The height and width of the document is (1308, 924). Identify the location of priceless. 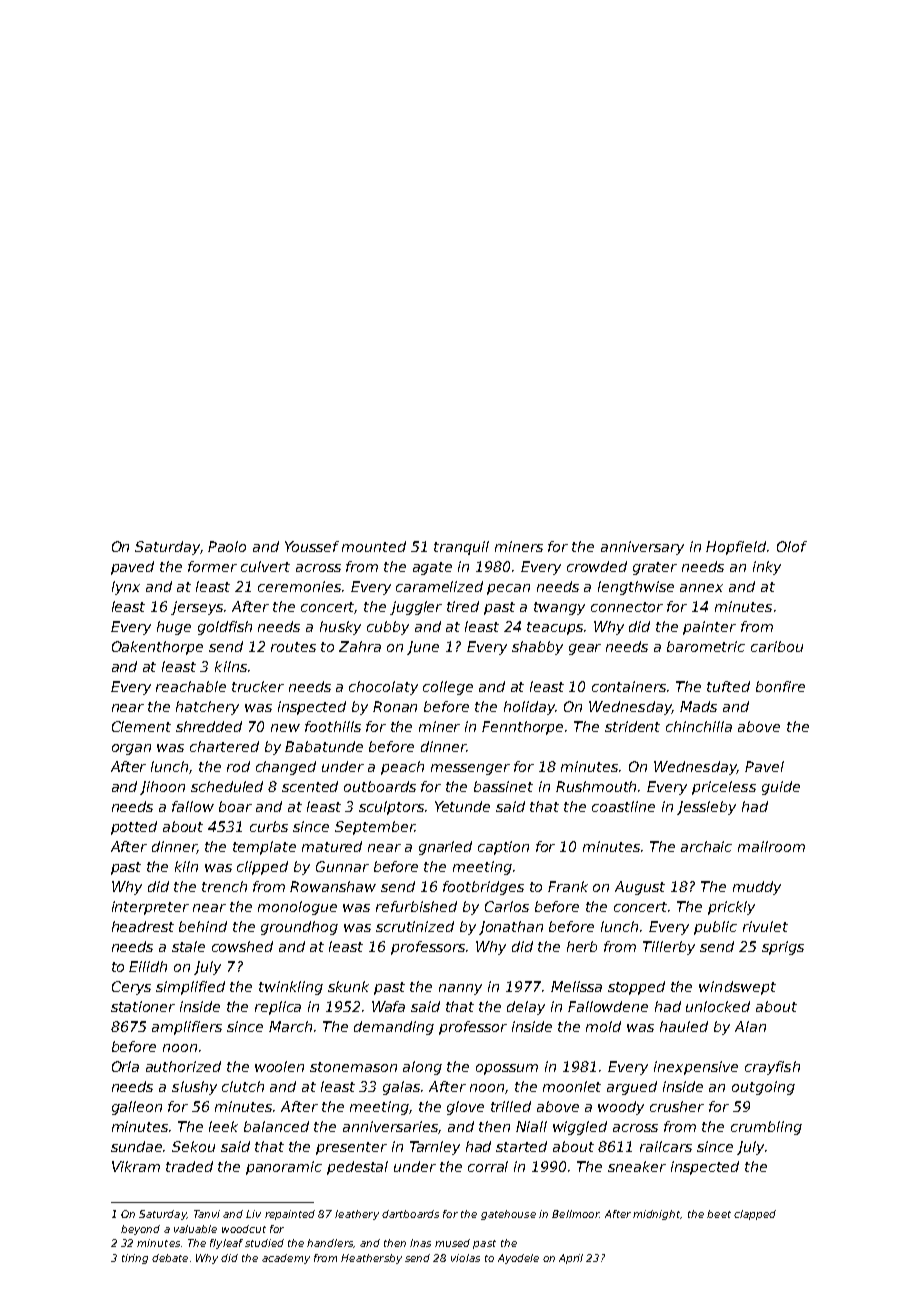
(724, 788).
